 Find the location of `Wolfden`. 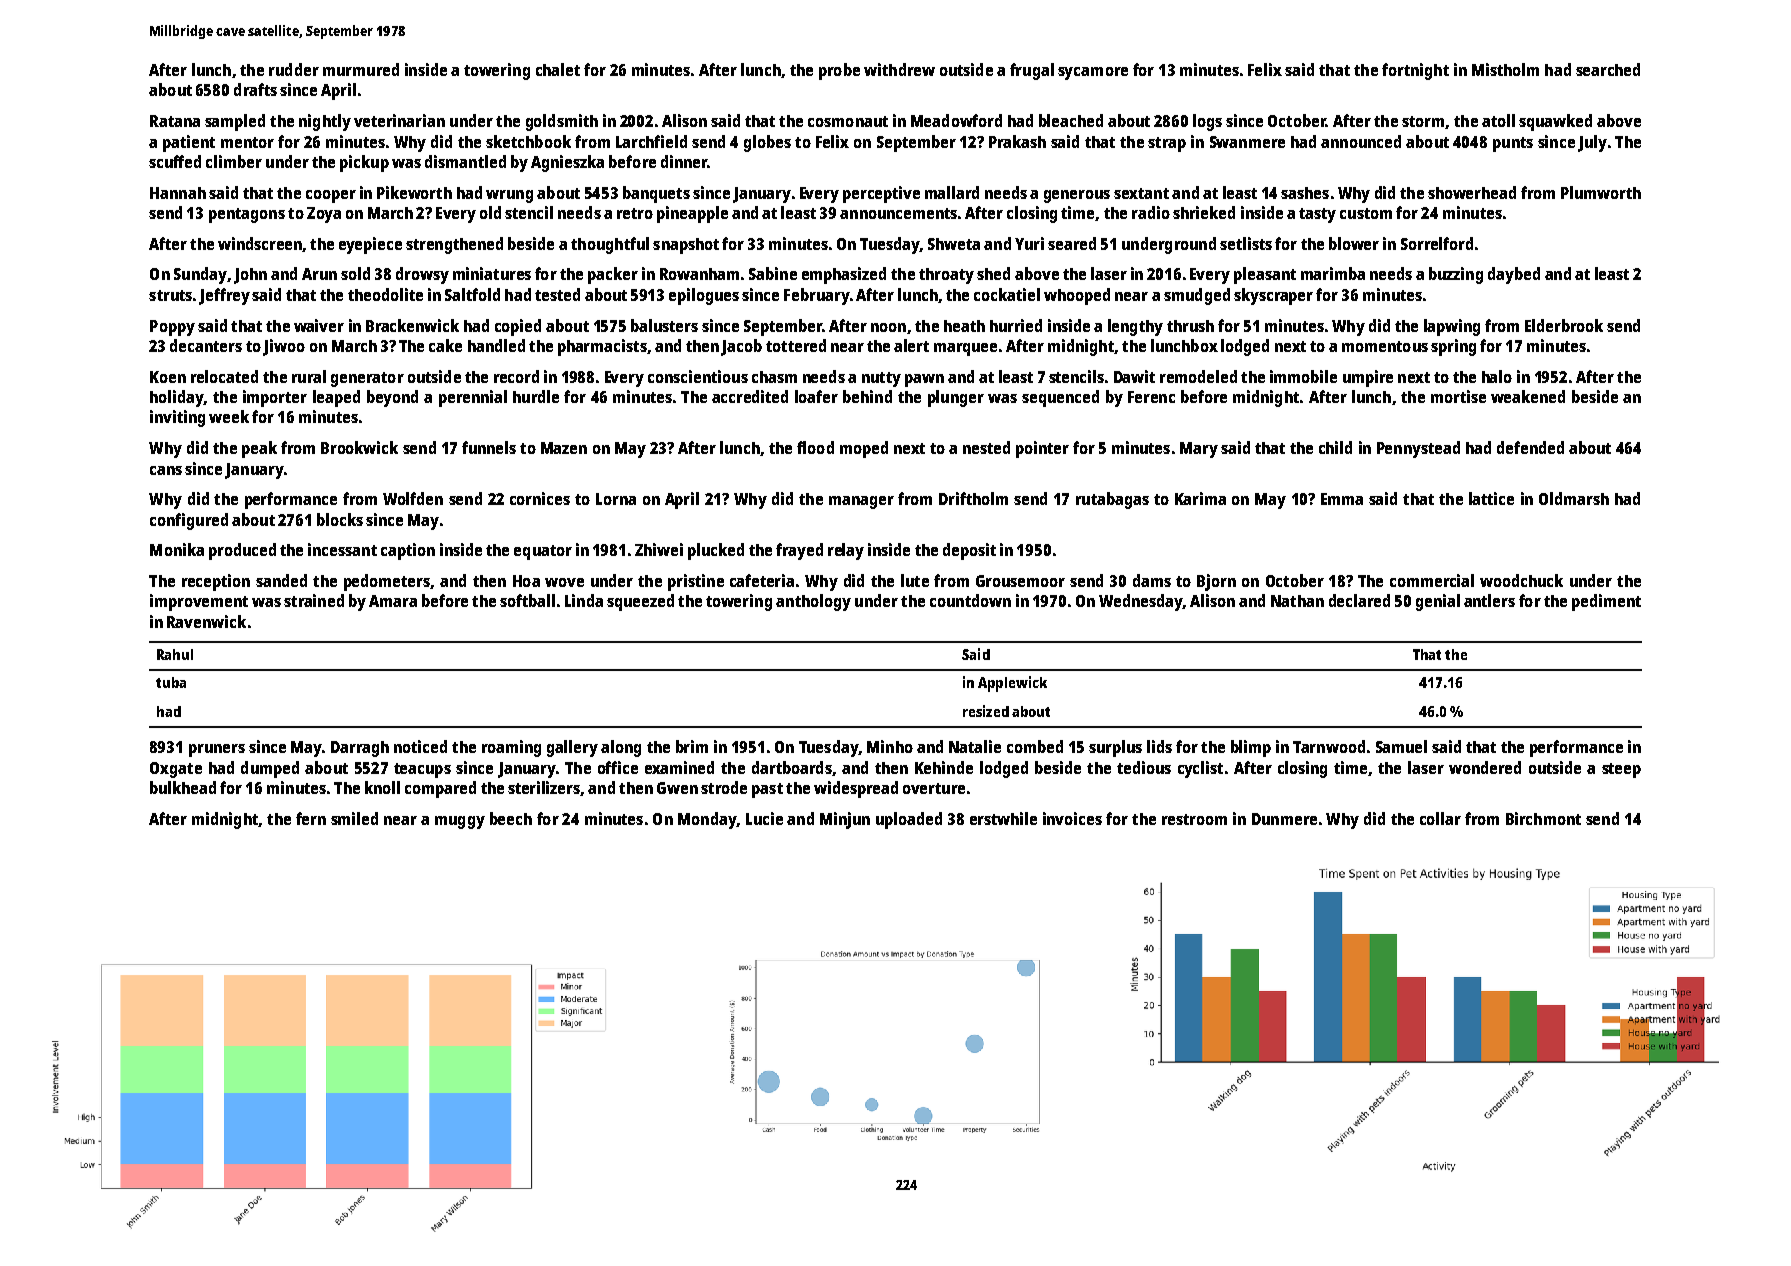

Wolfden is located at coordinates (413, 498).
